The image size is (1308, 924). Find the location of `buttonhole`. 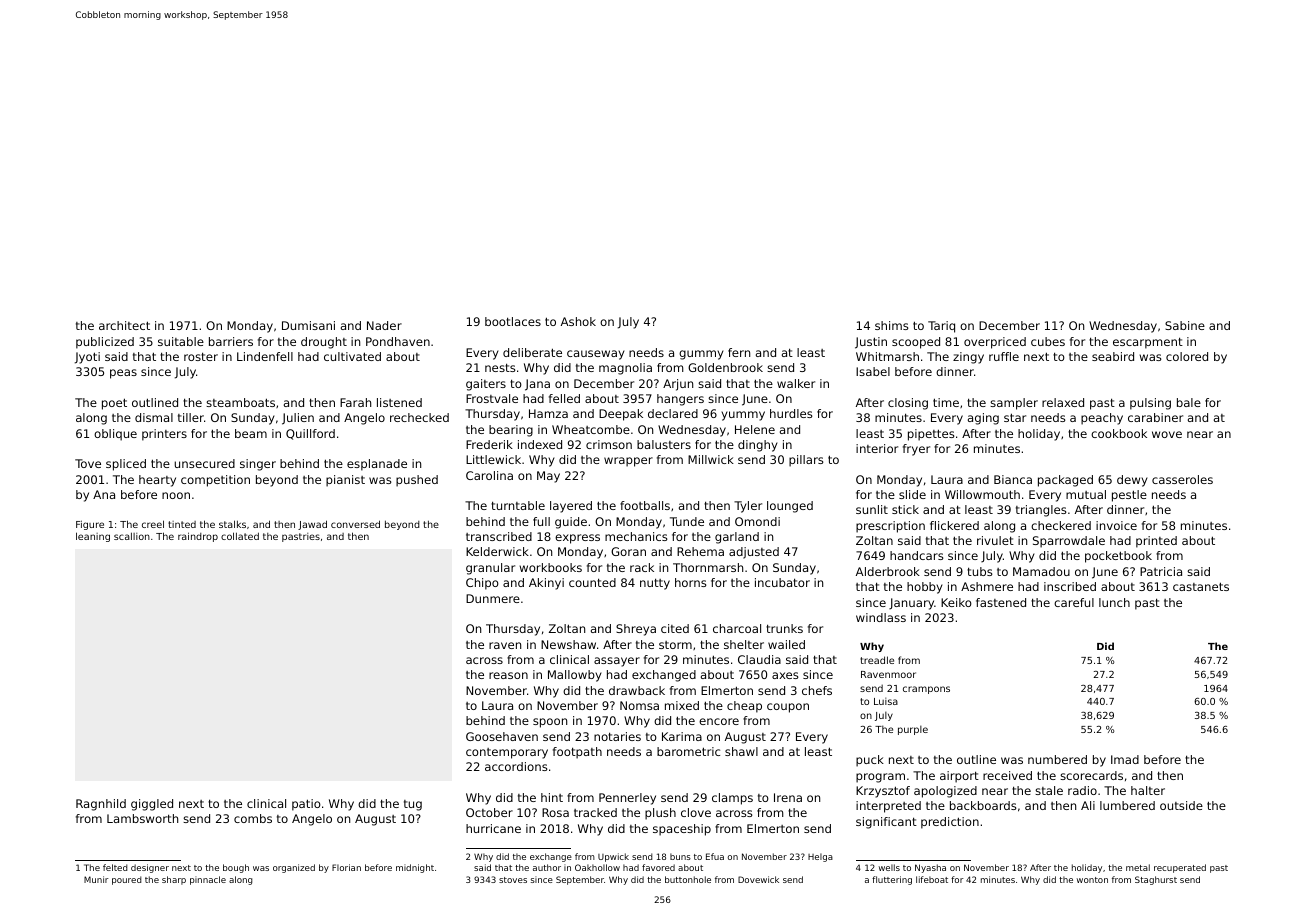

buttonhole is located at coordinates (688, 879).
